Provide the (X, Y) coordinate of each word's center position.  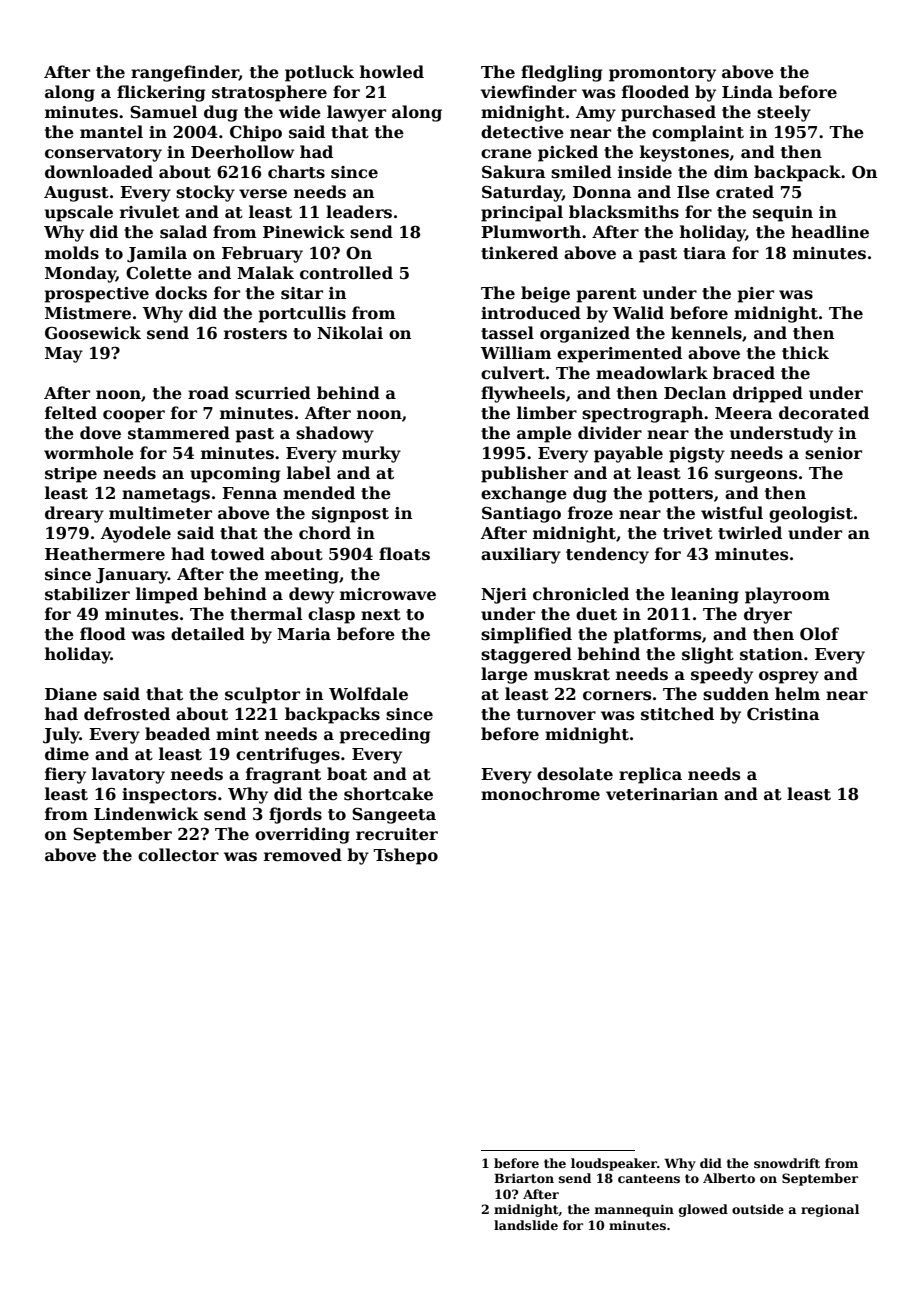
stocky (205, 193)
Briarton (524, 1178)
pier (755, 295)
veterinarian (662, 794)
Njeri (504, 596)
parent (606, 295)
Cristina (783, 714)
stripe (71, 475)
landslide (526, 1225)
